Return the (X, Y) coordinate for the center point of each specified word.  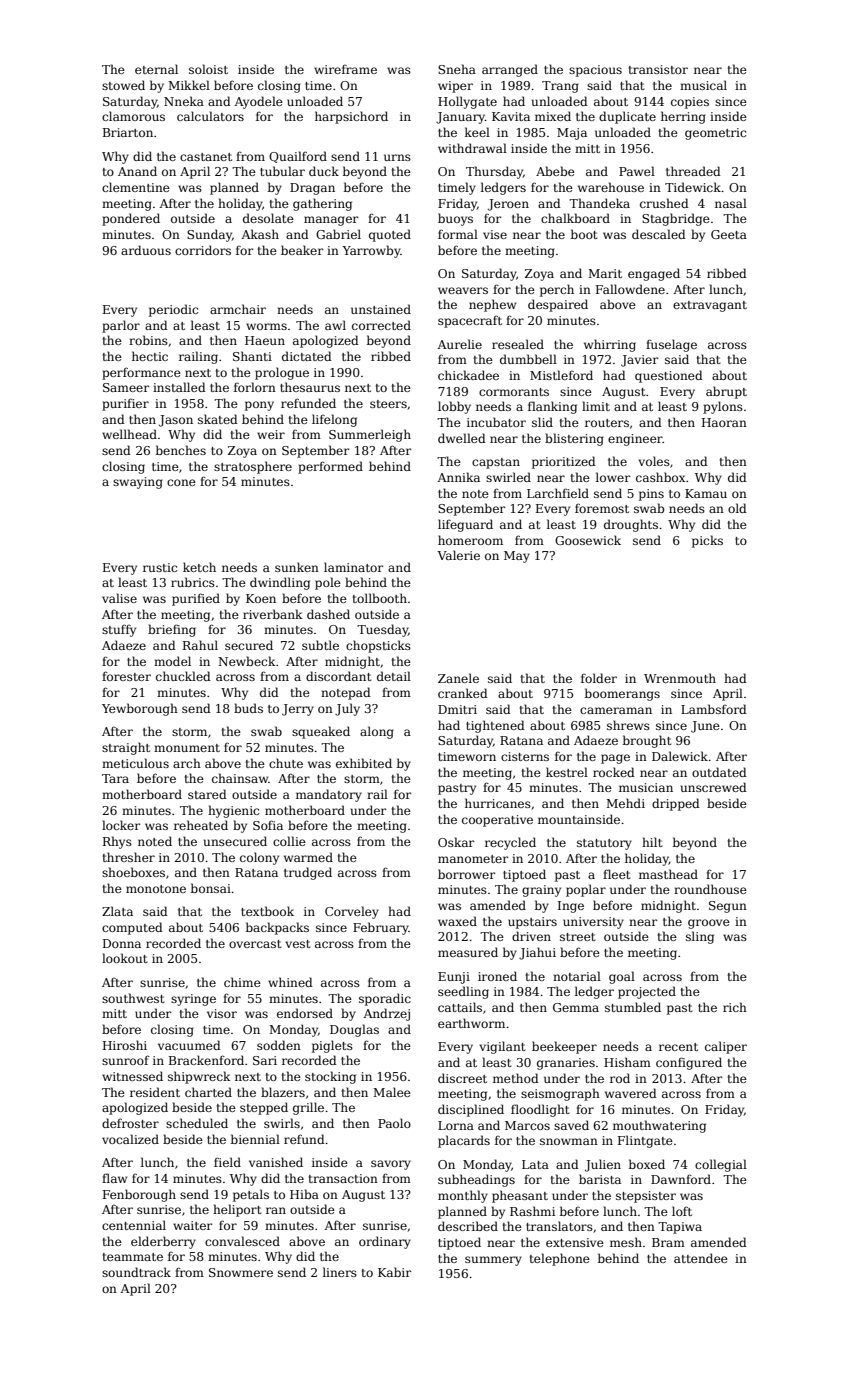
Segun (728, 907)
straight (126, 748)
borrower (466, 874)
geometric (715, 134)
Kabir (394, 1272)
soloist (208, 69)
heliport (237, 1210)
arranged (510, 70)
